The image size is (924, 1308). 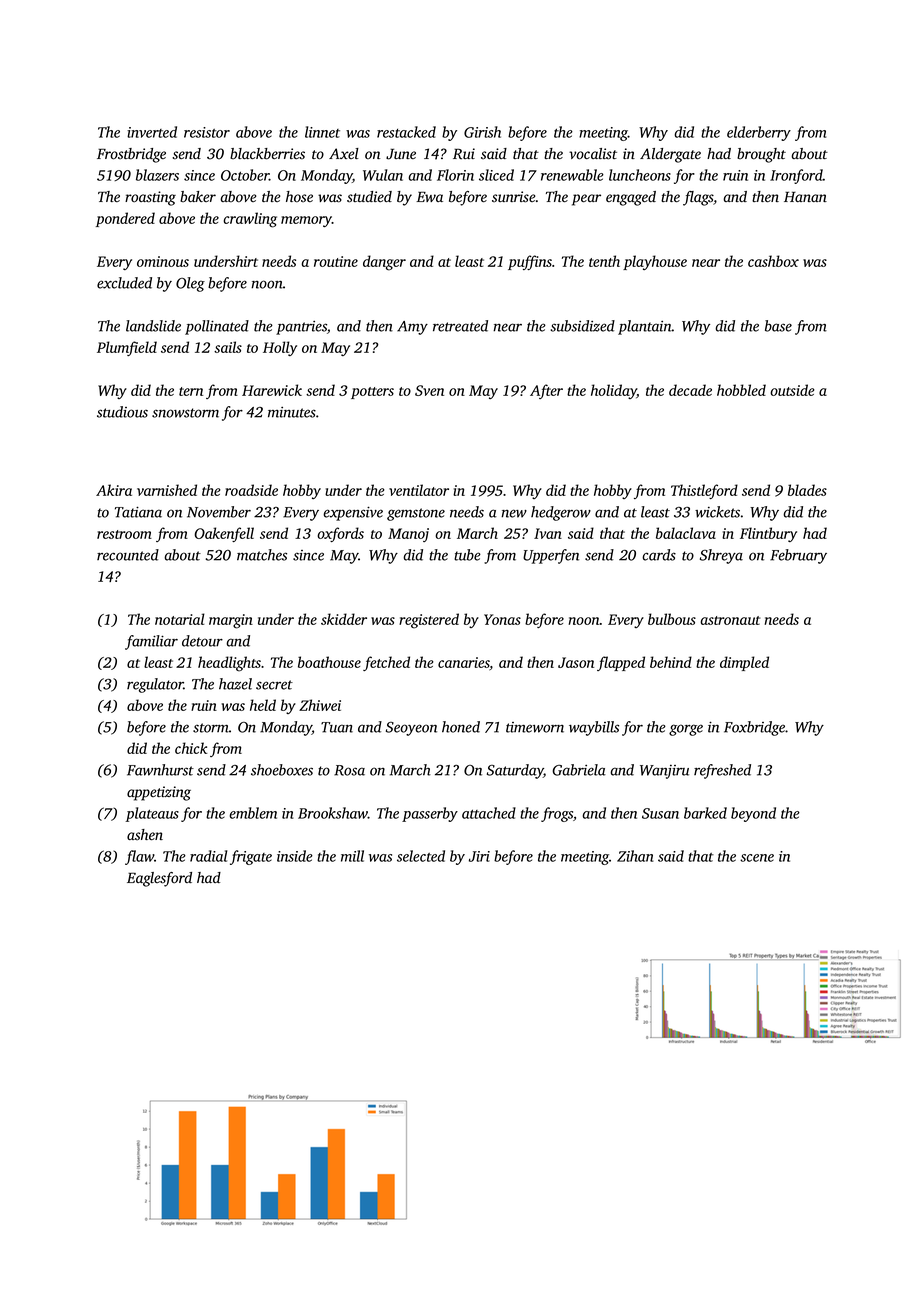 I want to click on honed, so click(x=461, y=727).
